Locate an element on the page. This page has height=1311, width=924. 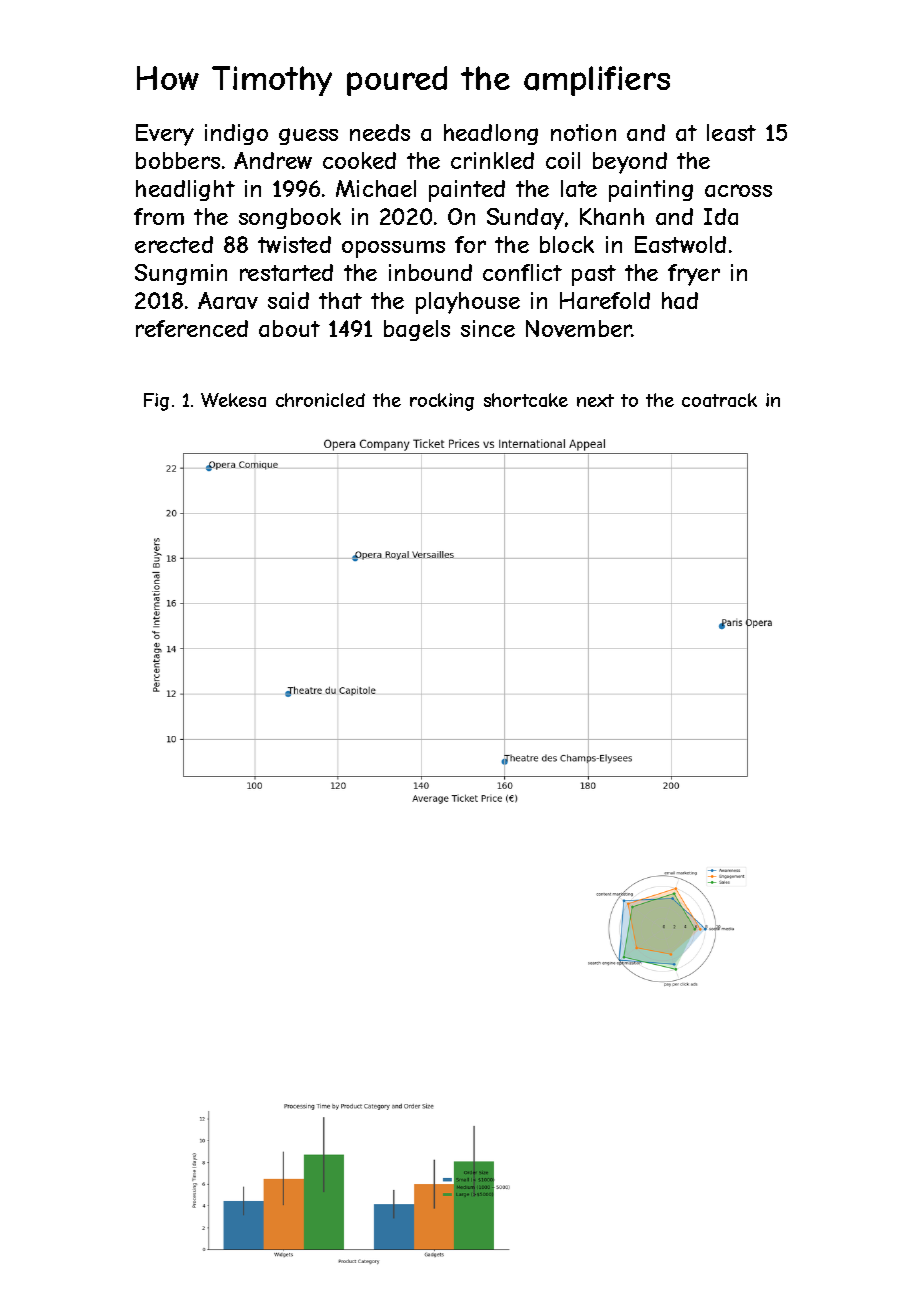
painting is located at coordinates (651, 191).
